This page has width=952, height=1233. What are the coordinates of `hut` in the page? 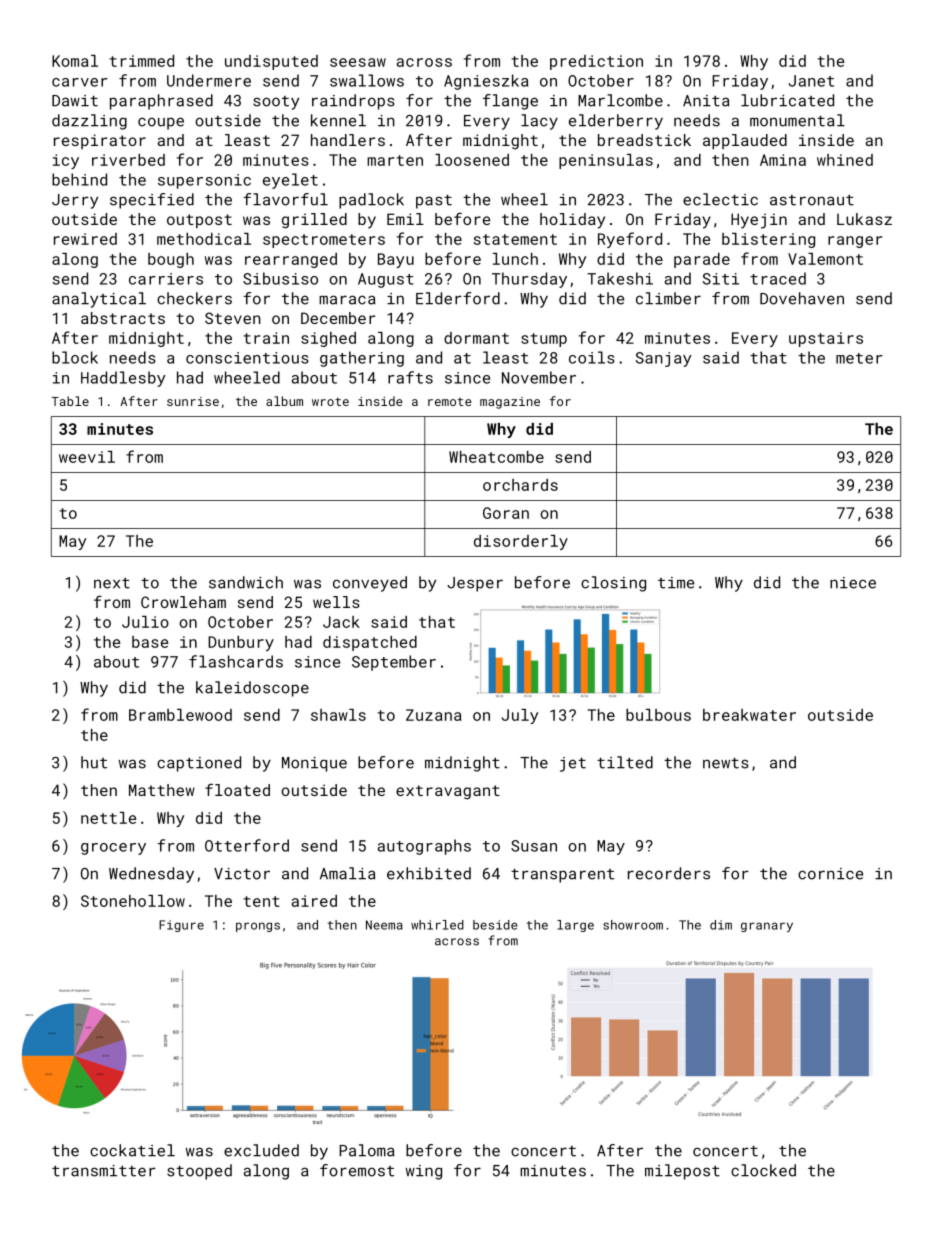 It's located at (94, 762).
